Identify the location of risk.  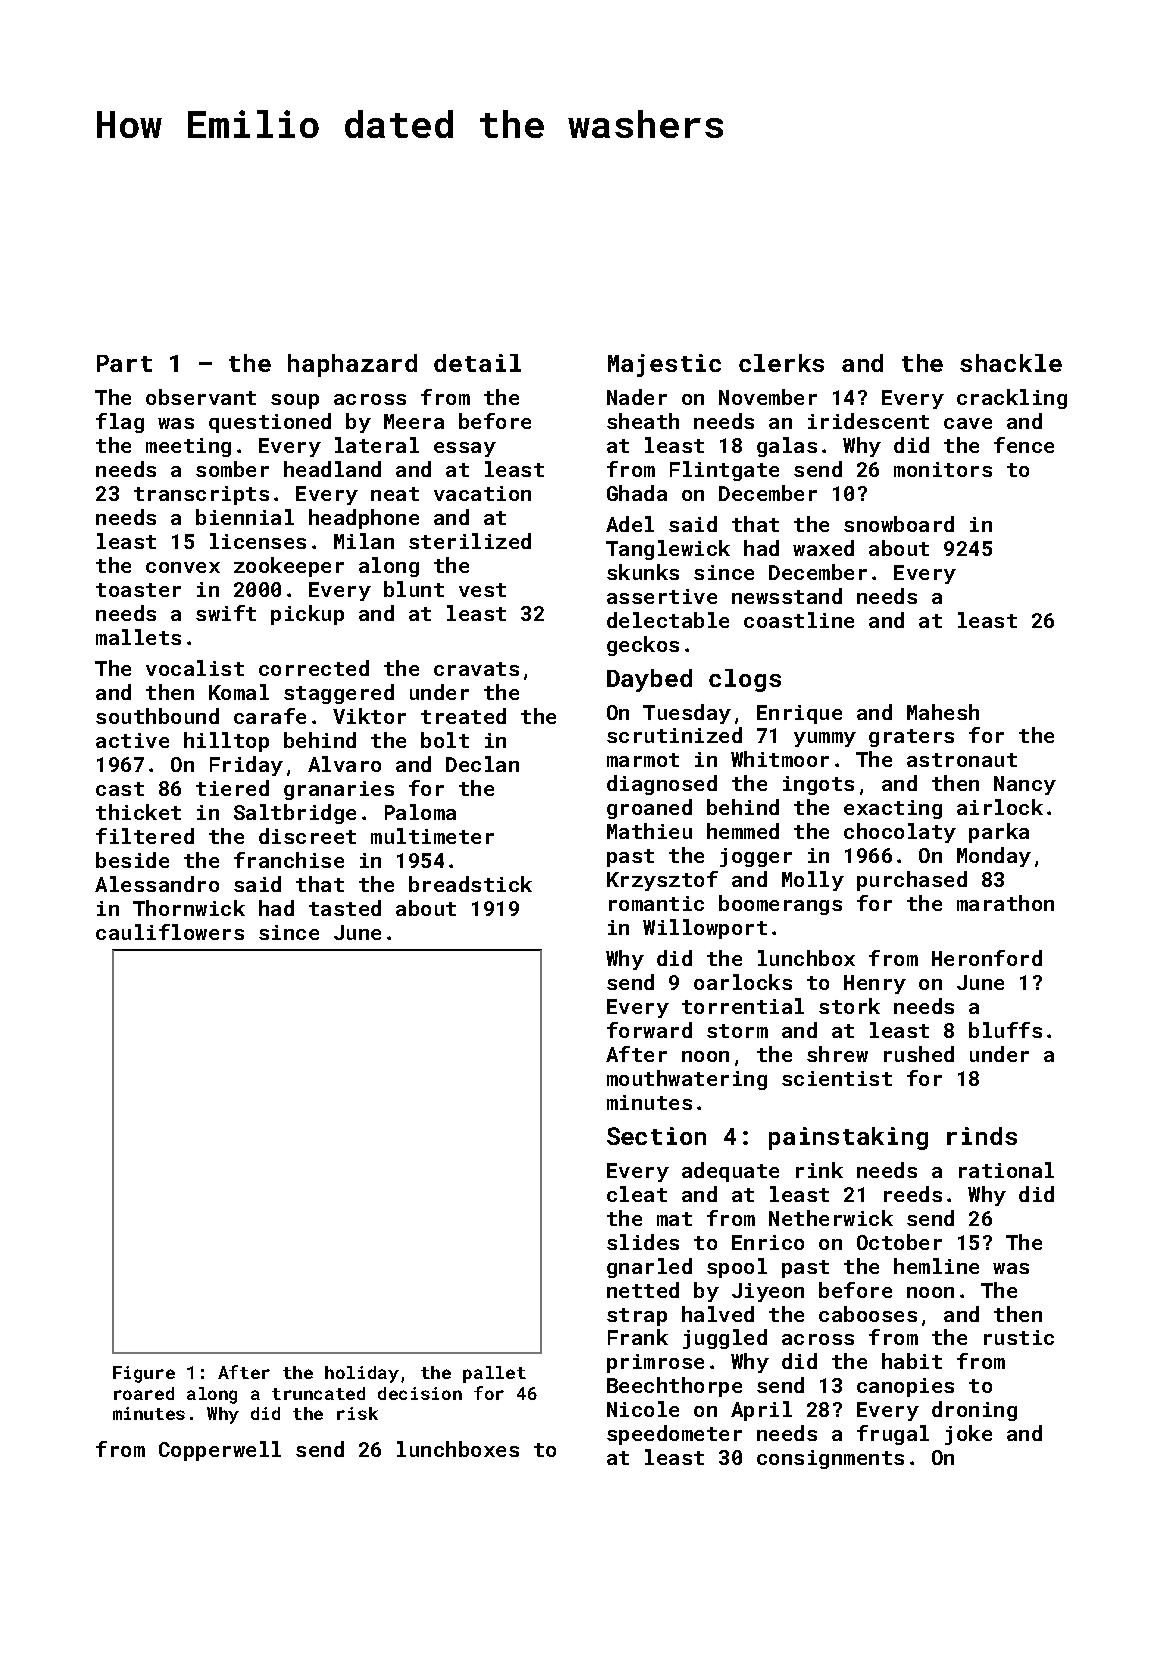
(357, 1413).
